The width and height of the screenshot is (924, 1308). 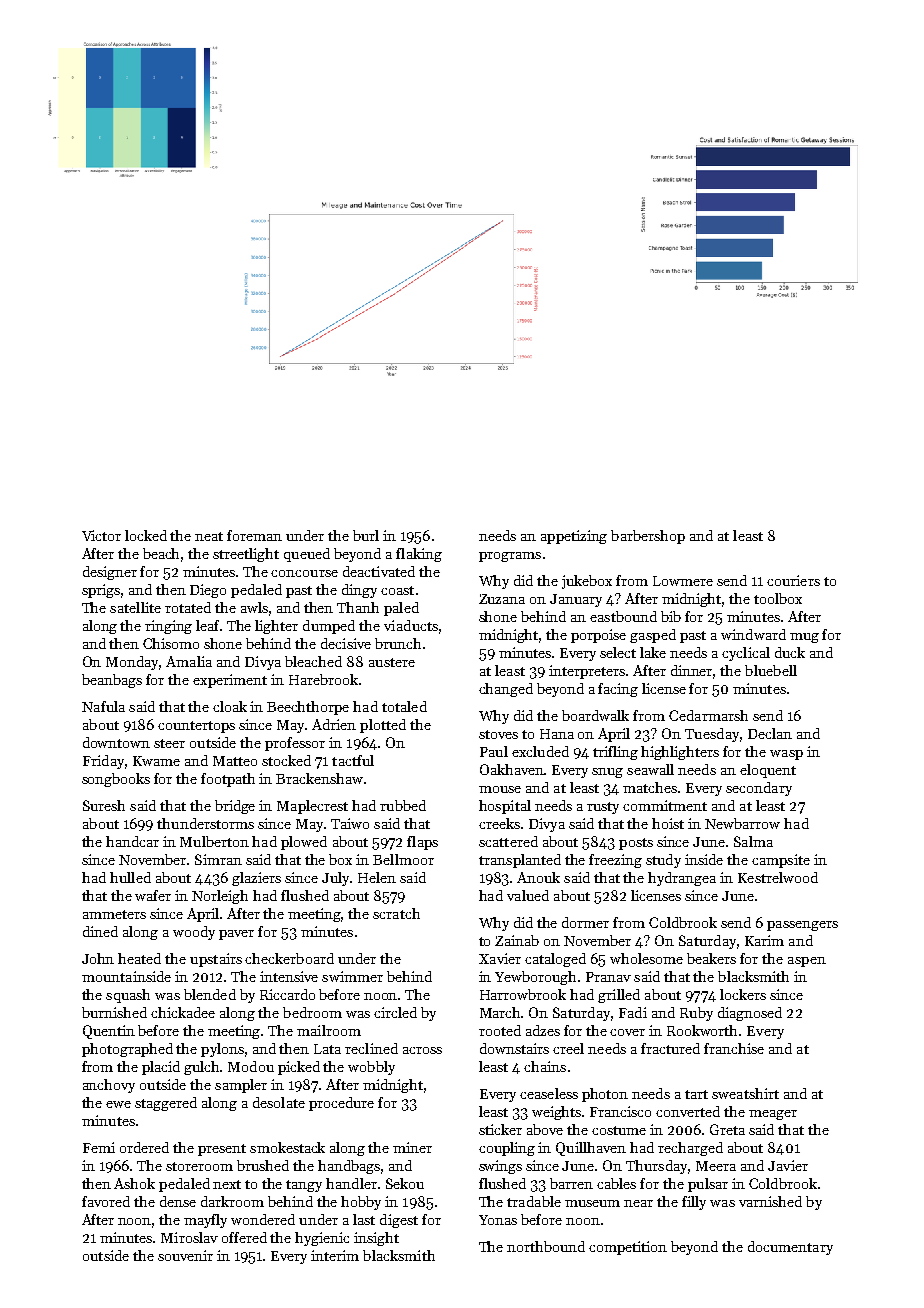 I want to click on changed, so click(x=506, y=690).
